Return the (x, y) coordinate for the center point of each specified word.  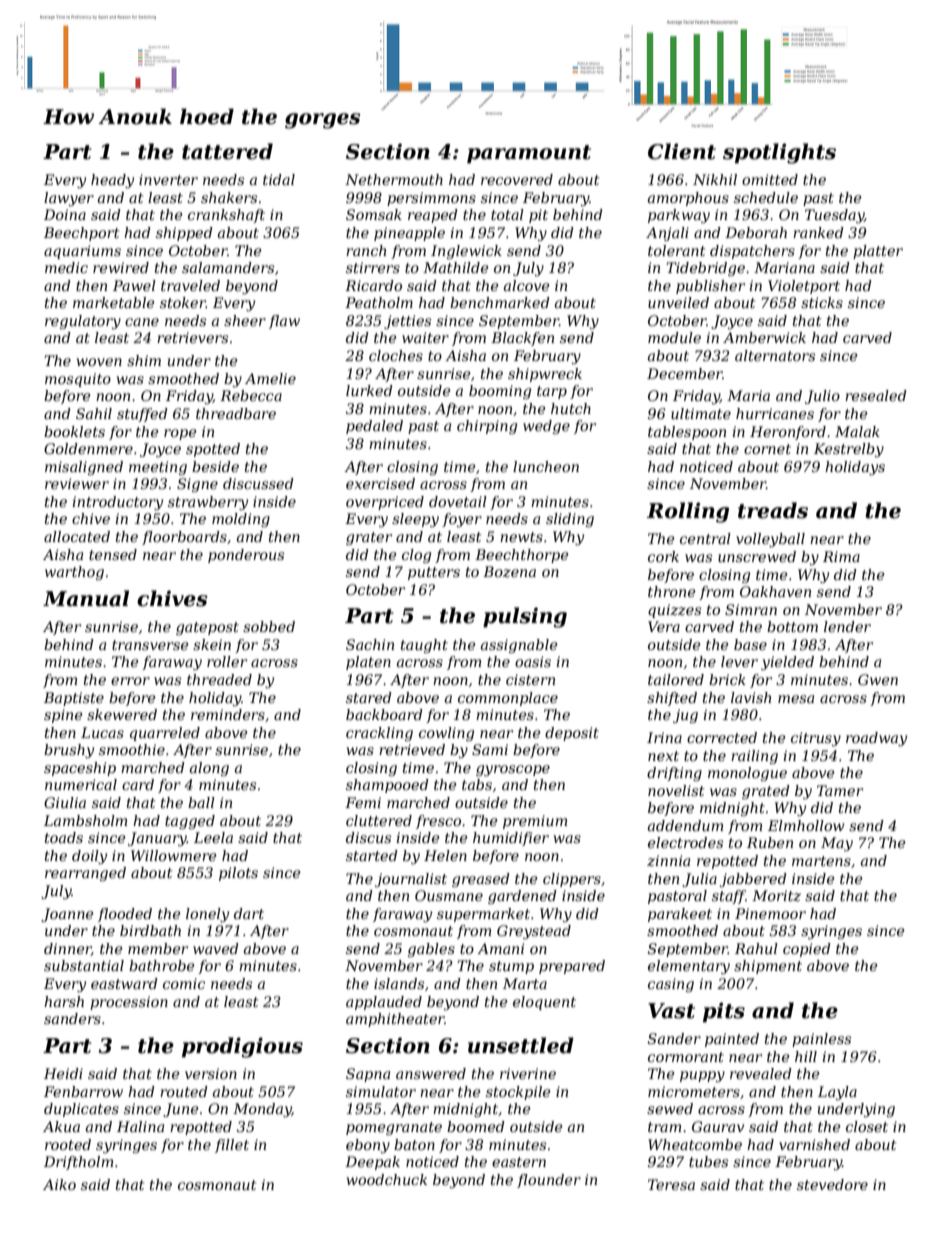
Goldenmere (88, 448)
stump (511, 967)
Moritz (776, 896)
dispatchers (752, 252)
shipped (184, 234)
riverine (528, 1073)
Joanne (67, 915)
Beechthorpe (522, 556)
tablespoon (687, 433)
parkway (679, 216)
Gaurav (718, 1126)
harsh (64, 1001)
